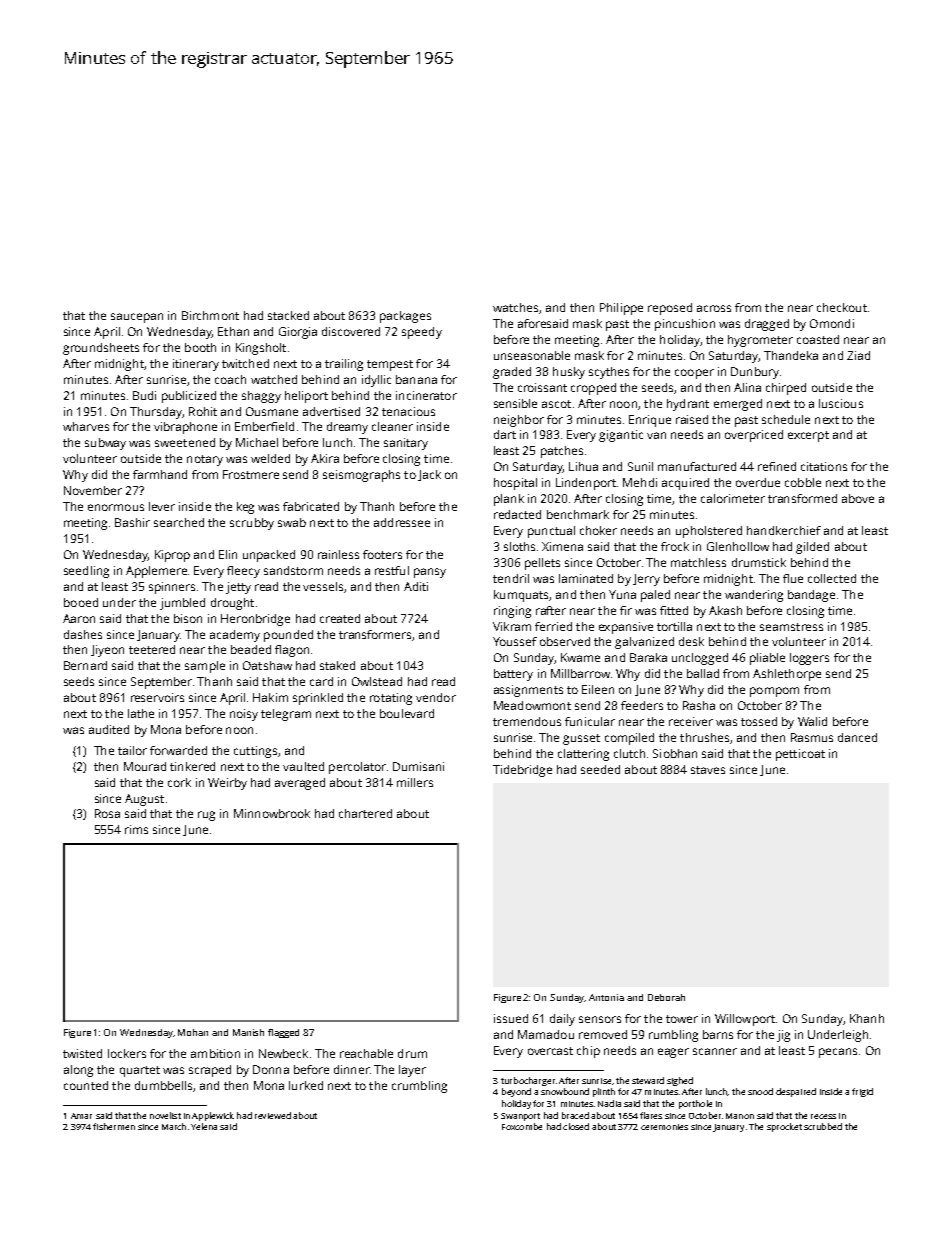  Describe the element at coordinates (137, 318) in the page. I see `saucepan` at that location.
